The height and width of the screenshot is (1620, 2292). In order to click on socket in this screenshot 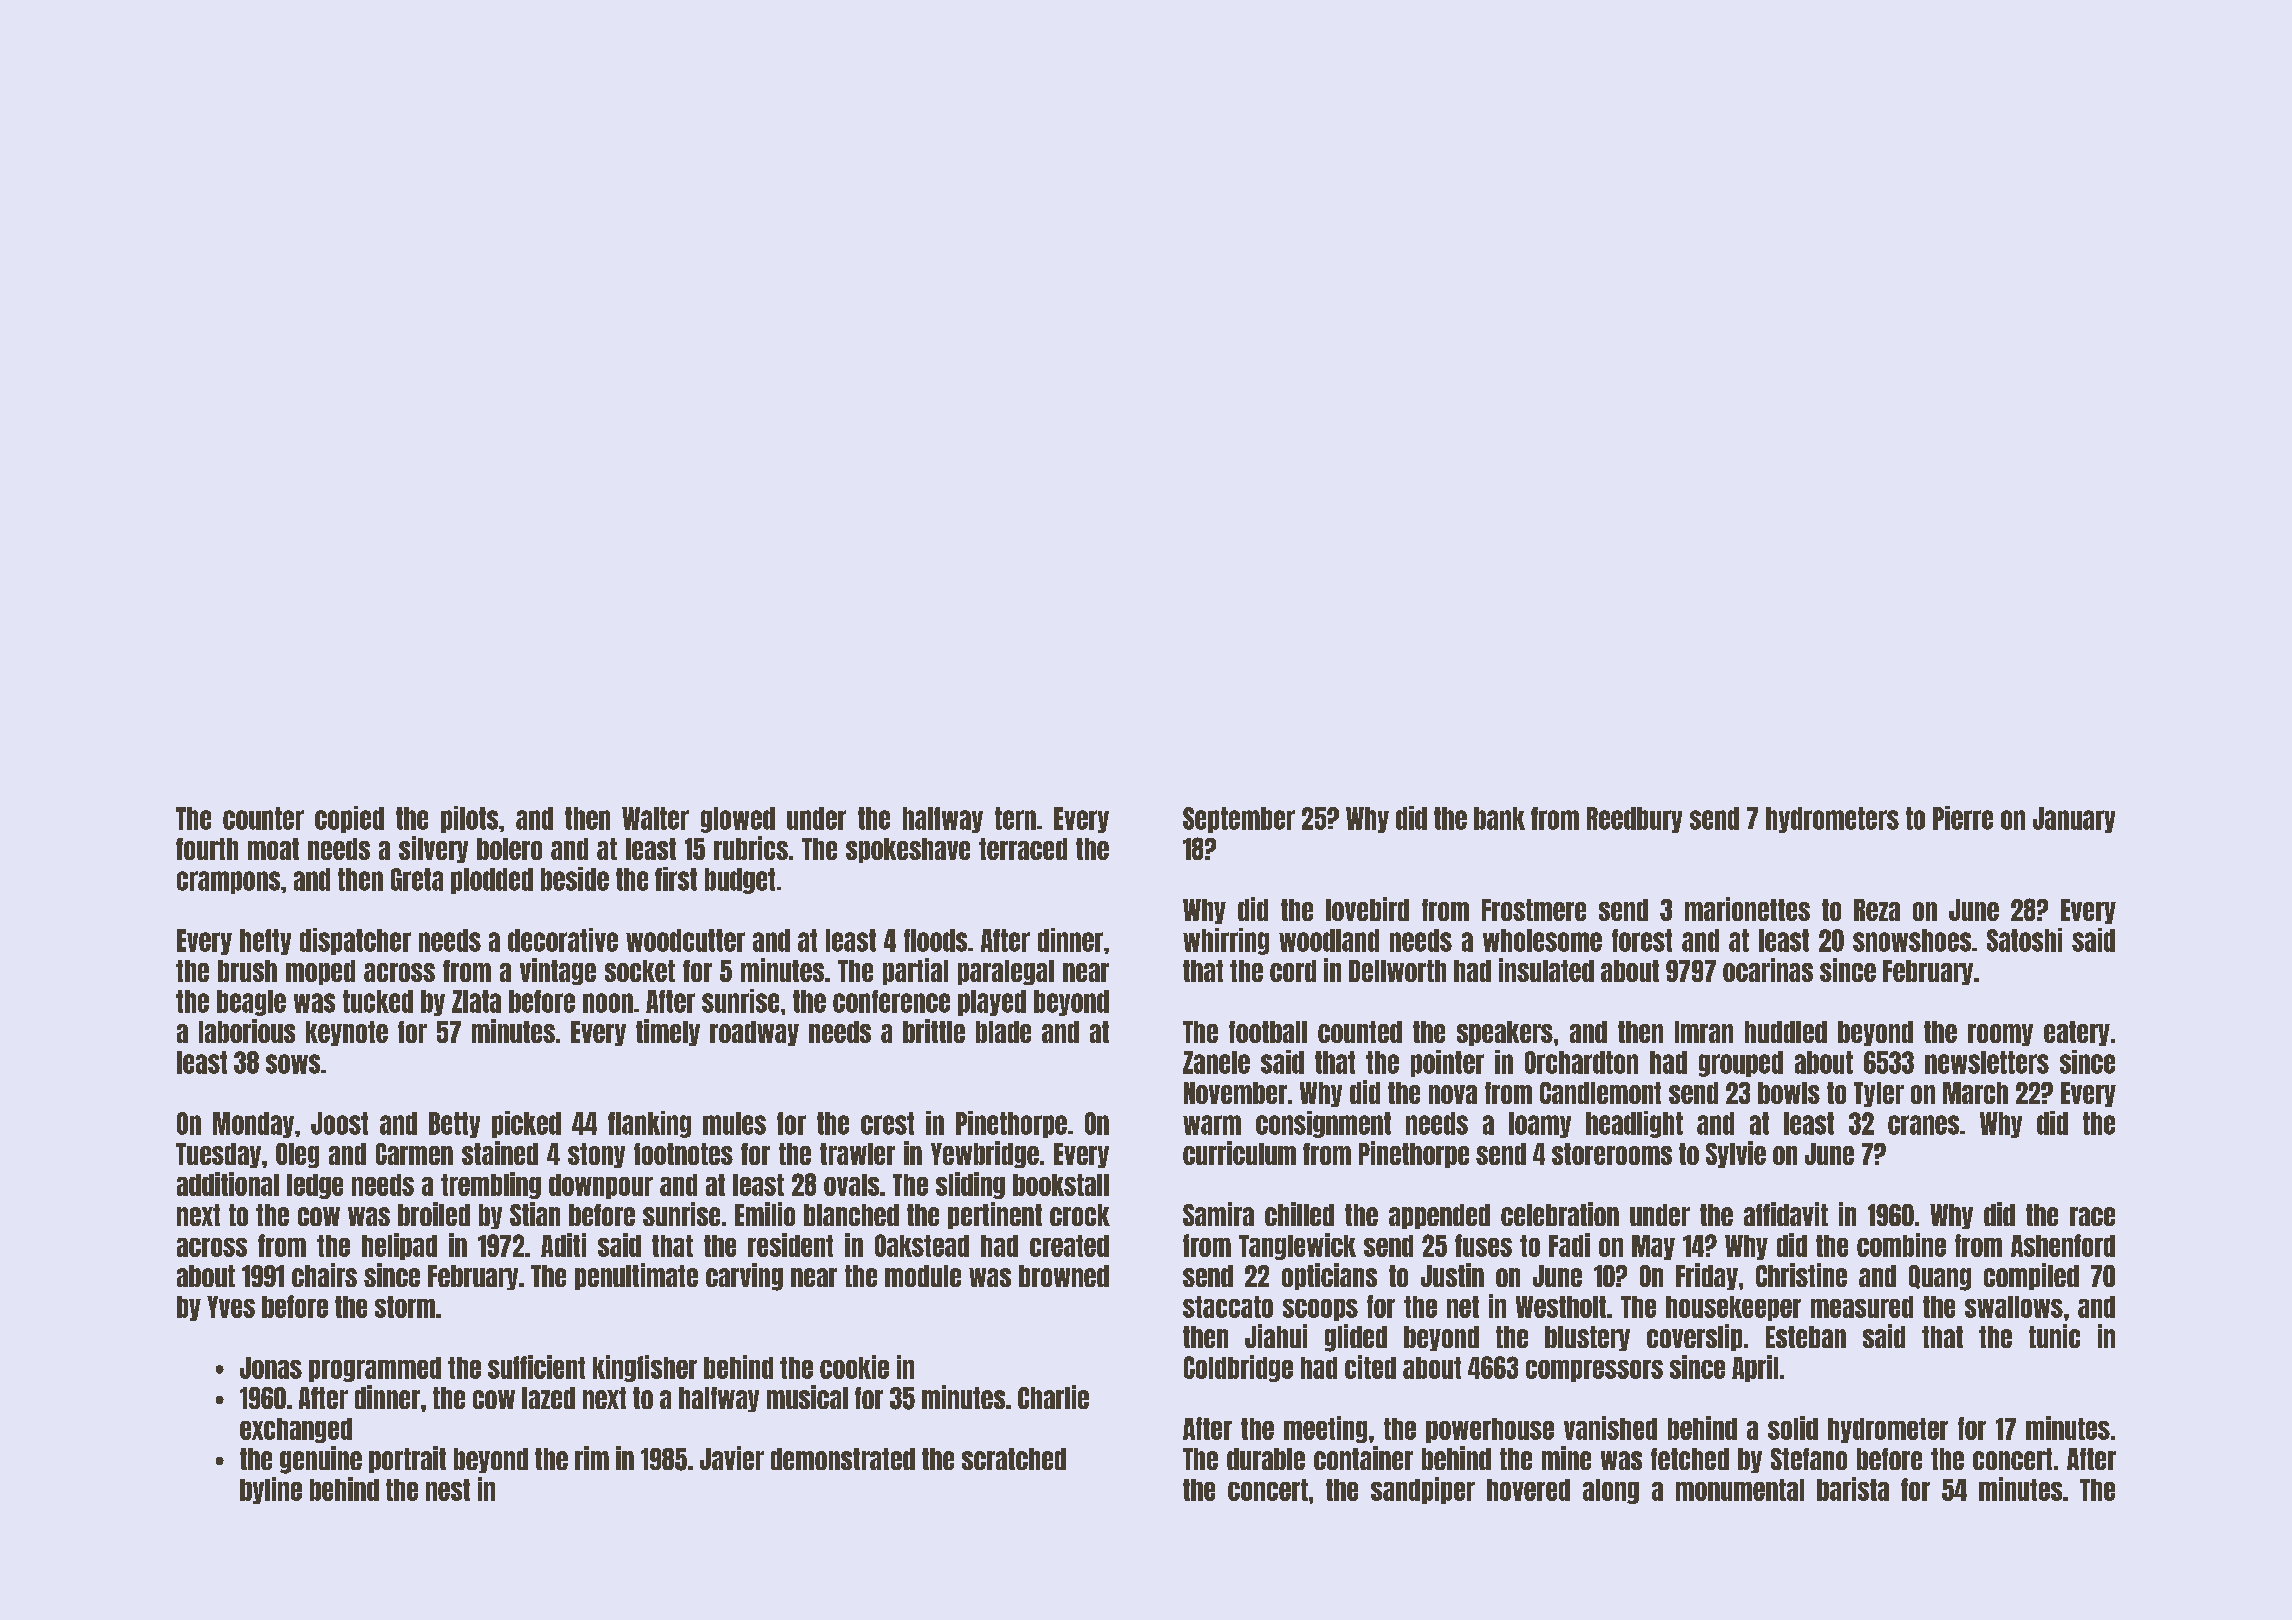, I will do `click(640, 971)`.
